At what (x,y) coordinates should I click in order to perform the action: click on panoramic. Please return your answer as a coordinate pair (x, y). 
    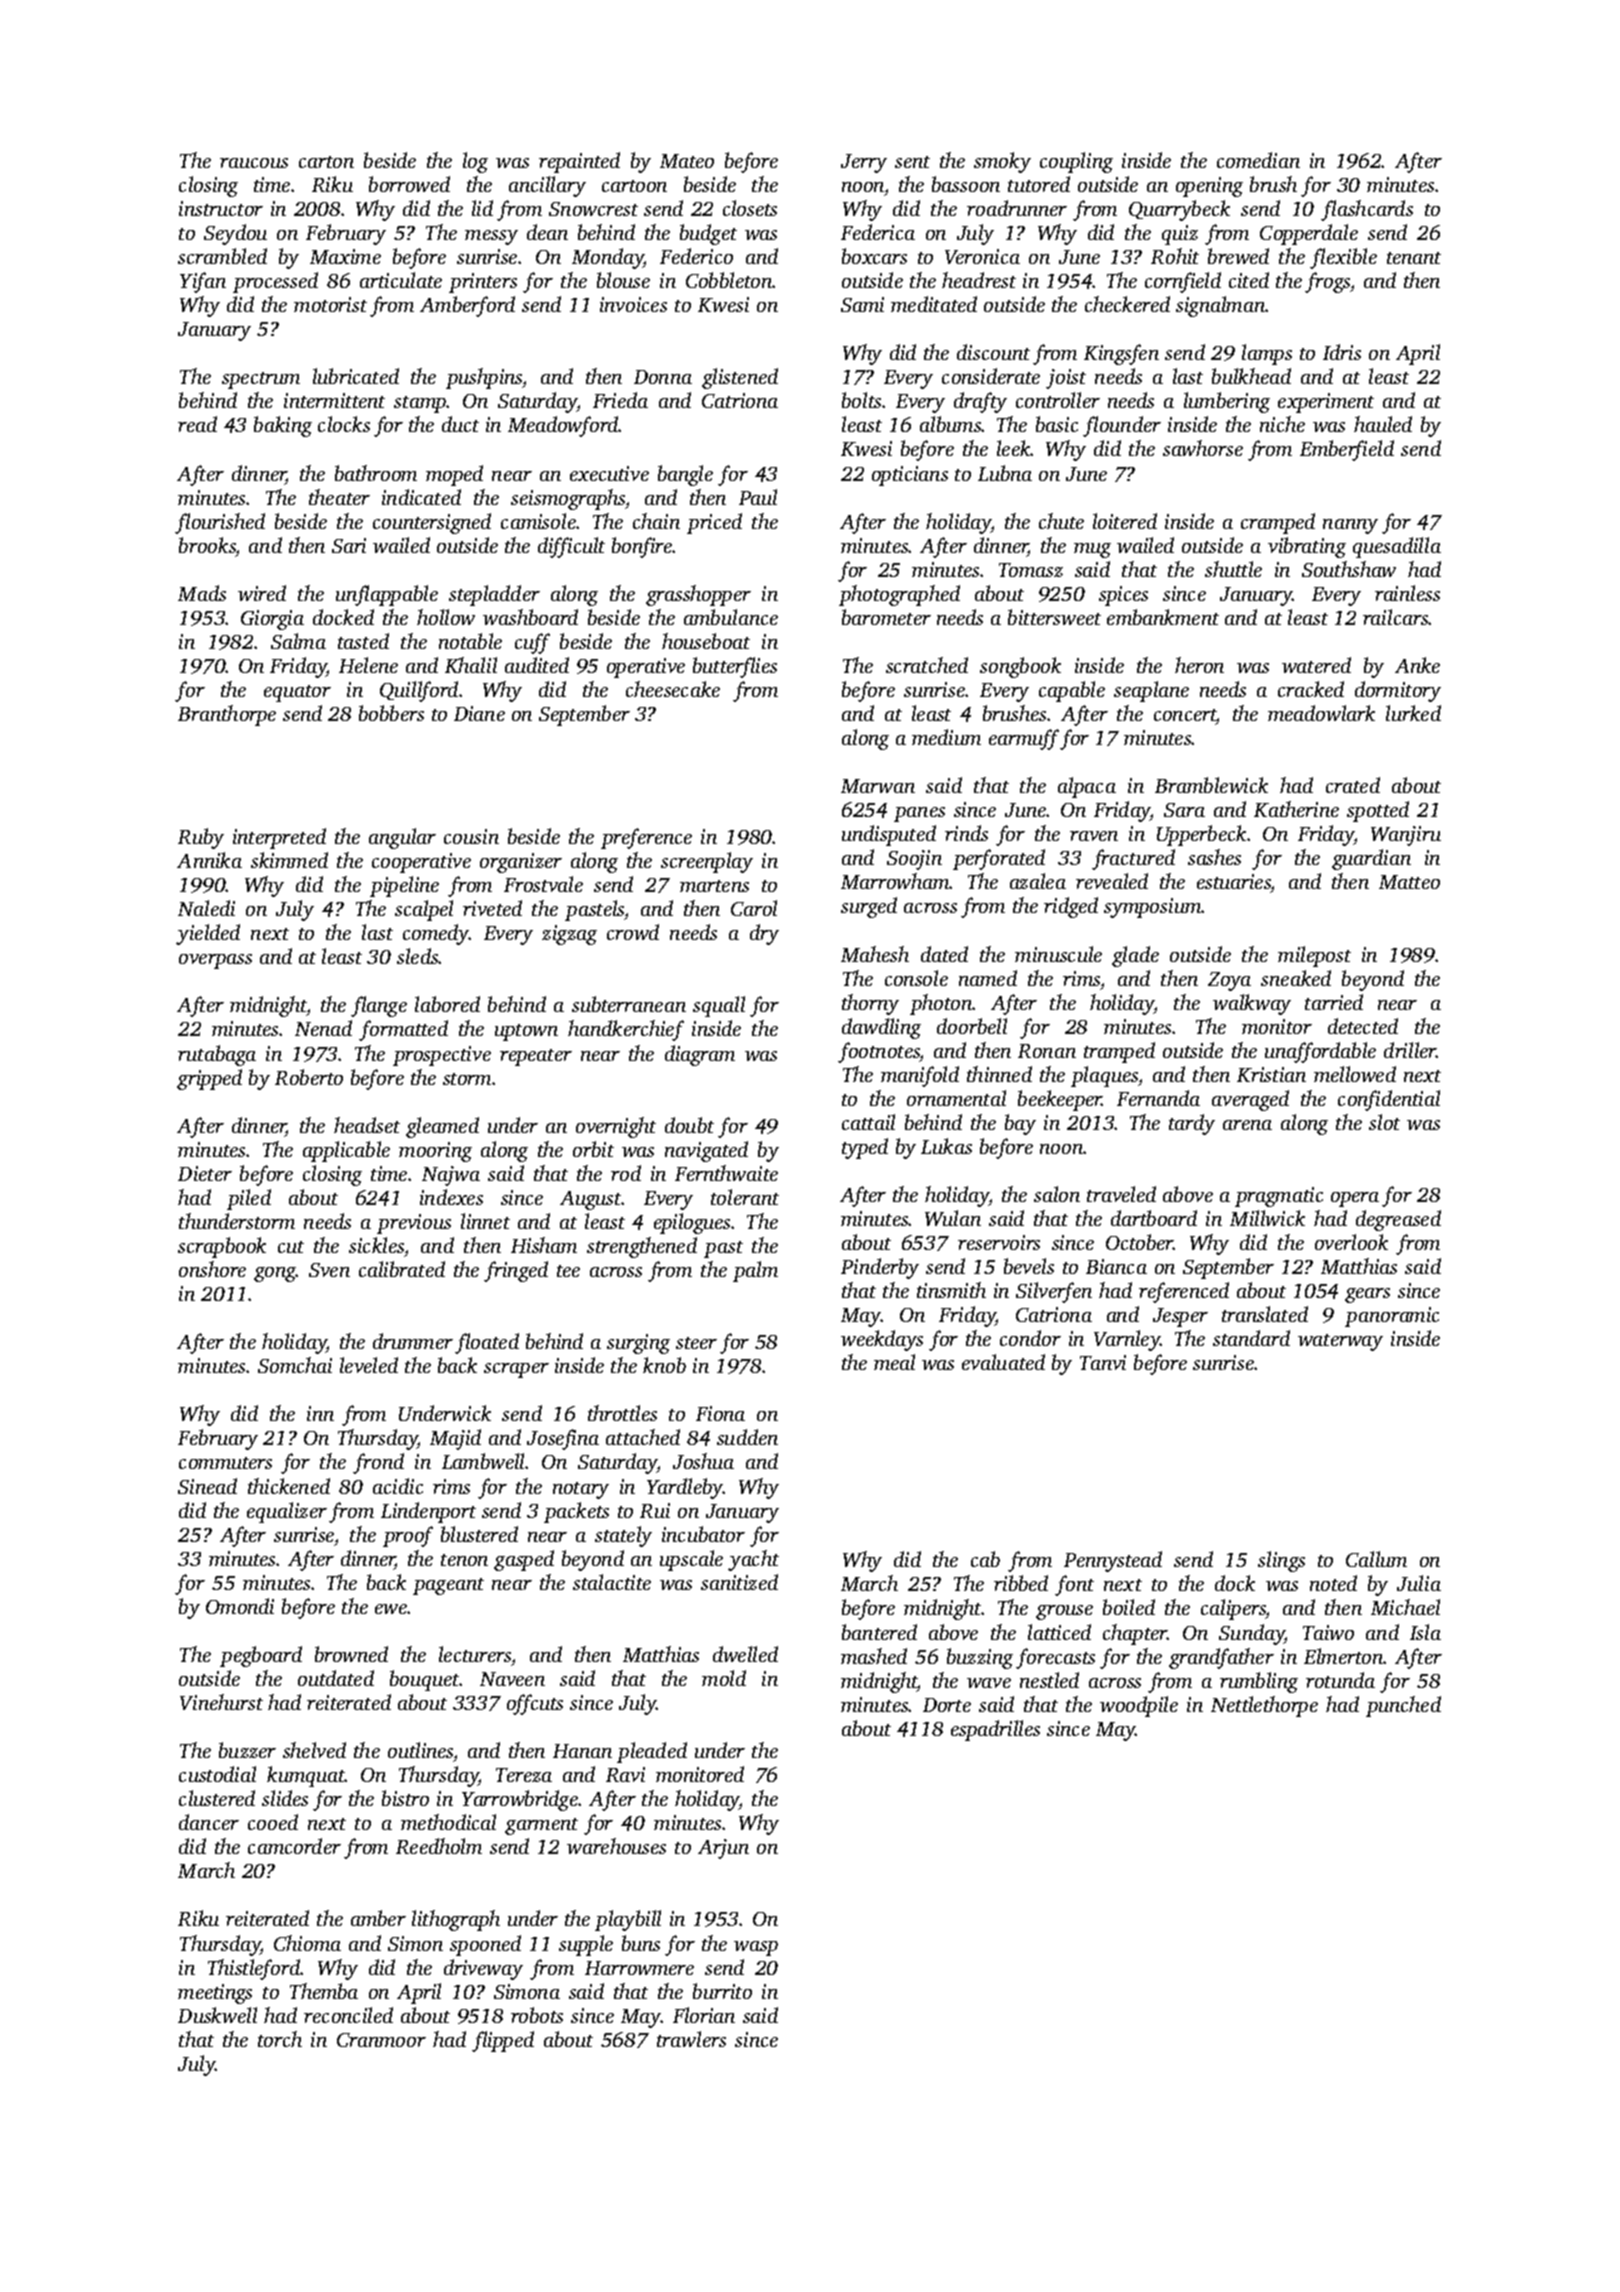
    Looking at the image, I should click on (1392, 1317).
